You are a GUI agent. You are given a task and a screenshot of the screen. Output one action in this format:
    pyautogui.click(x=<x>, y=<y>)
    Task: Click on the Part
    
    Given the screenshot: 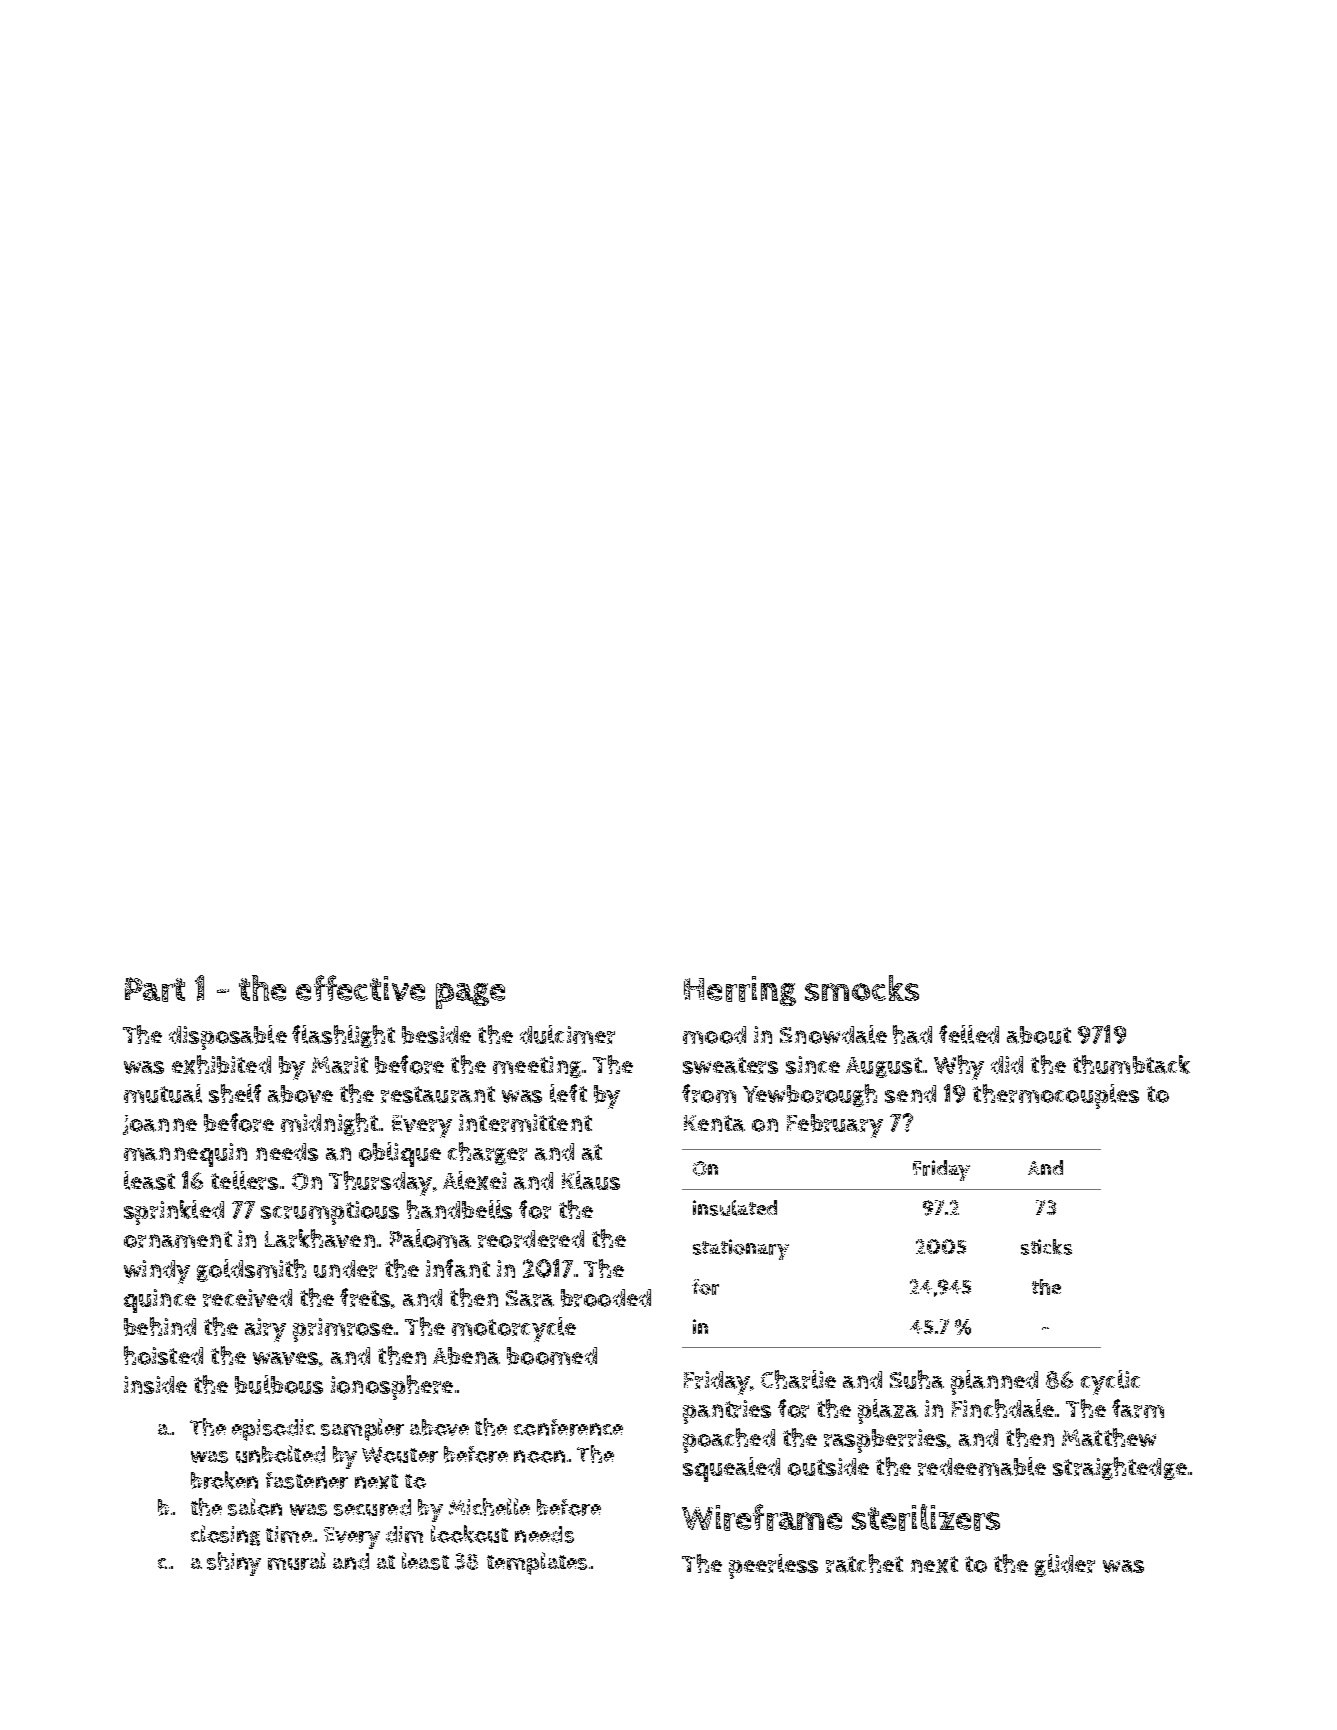 What is the action you would take?
    pyautogui.click(x=155, y=989)
